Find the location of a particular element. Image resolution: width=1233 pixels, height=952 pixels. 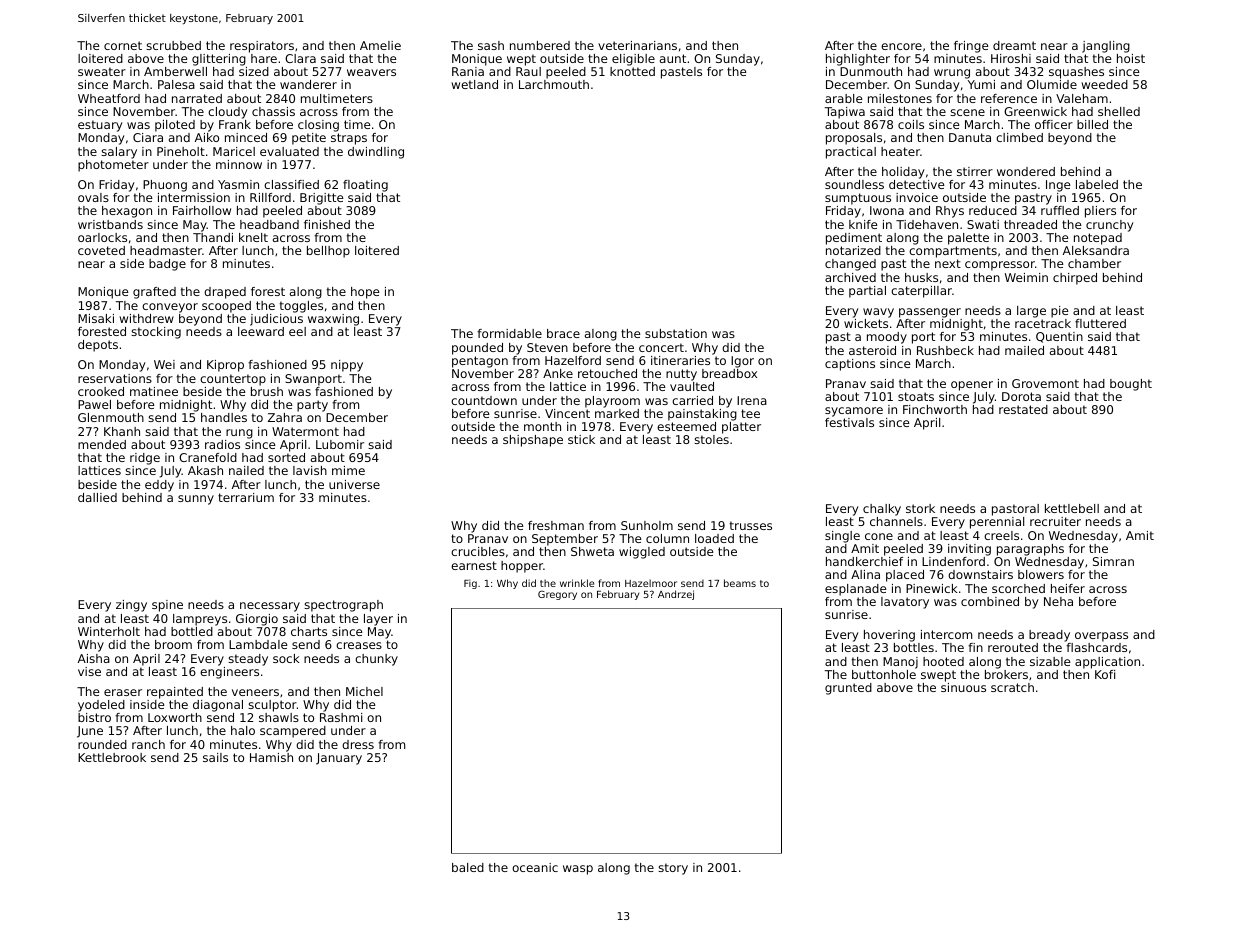

brace is located at coordinates (563, 333).
